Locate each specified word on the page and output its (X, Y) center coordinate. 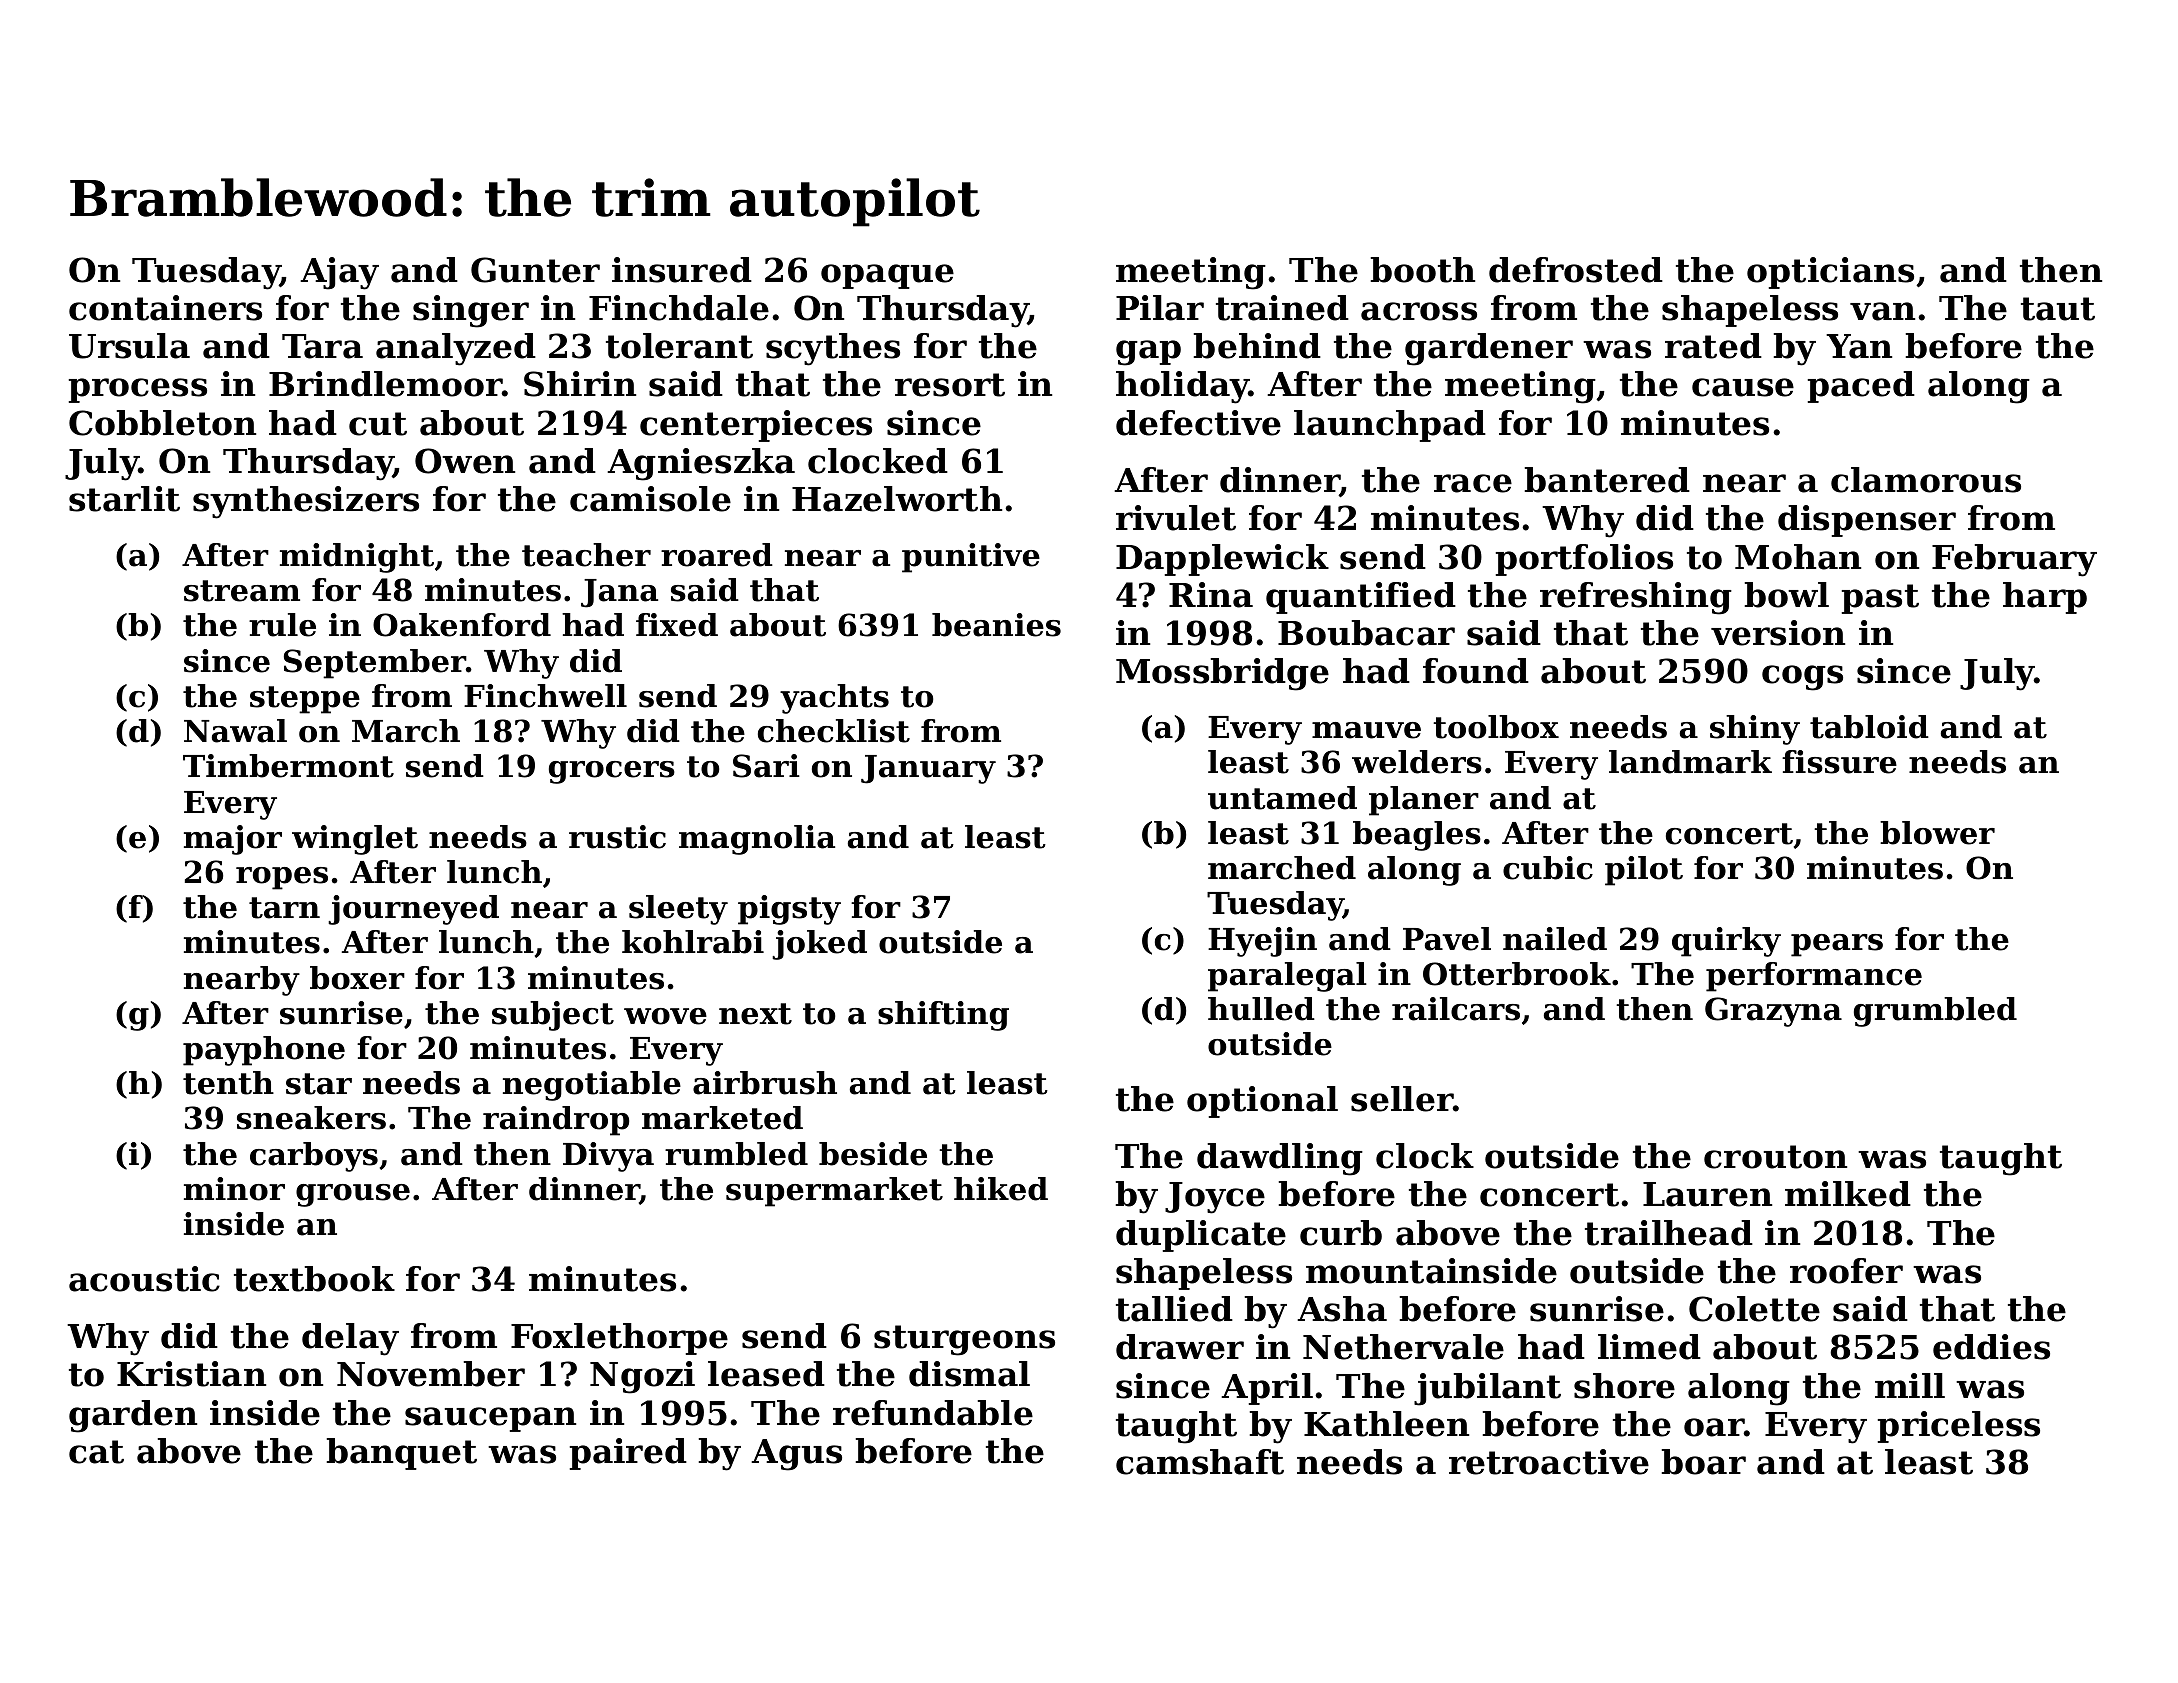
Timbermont (288, 766)
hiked (1001, 1189)
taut (2058, 309)
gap (1148, 353)
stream (242, 591)
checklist (834, 731)
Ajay (339, 273)
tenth (228, 1083)
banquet (401, 1454)
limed (1649, 1347)
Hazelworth (897, 499)
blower (1937, 833)
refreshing (1636, 598)
